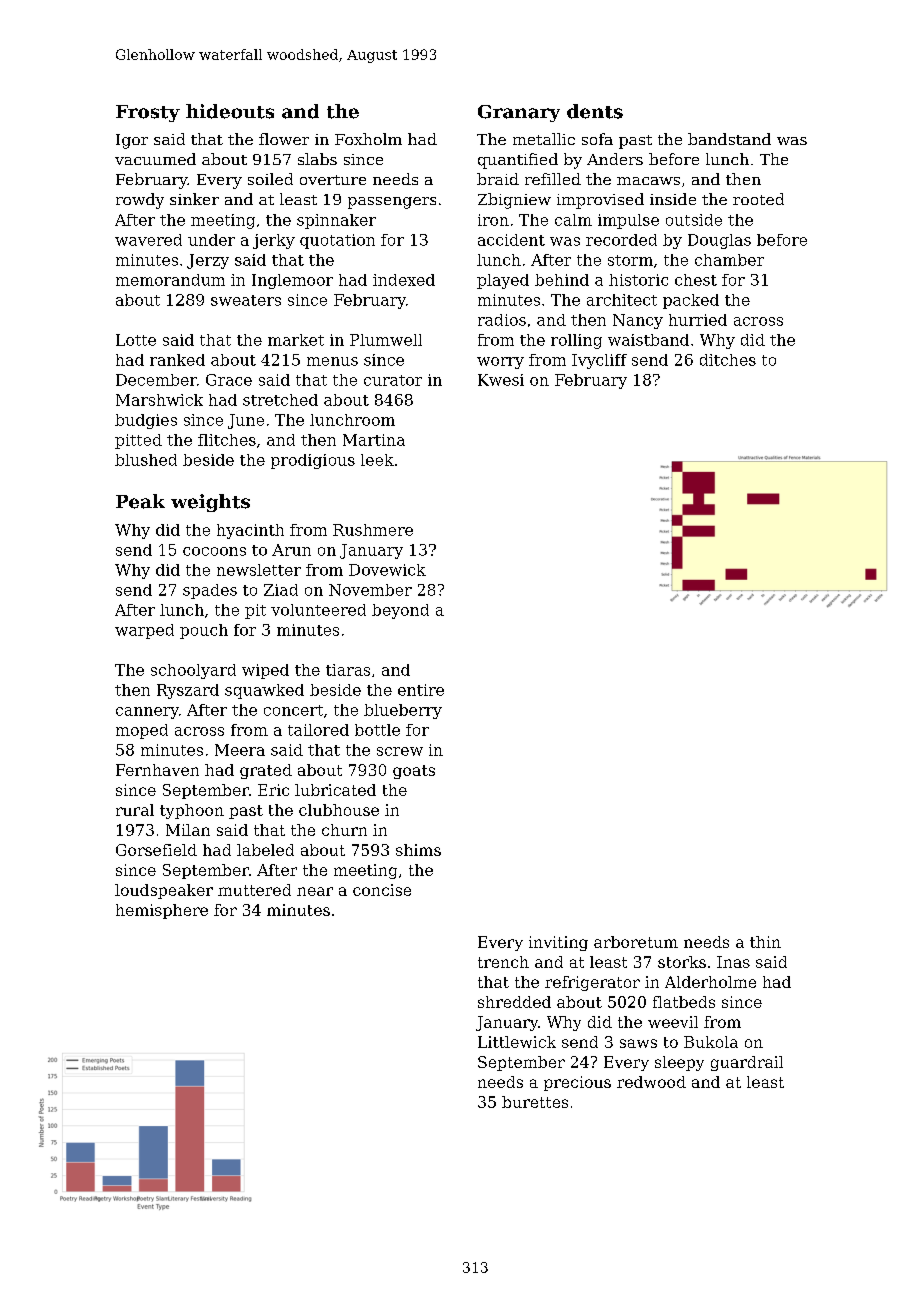 This document has width=924, height=1314. Describe the element at coordinates (729, 139) in the document. I see `bandstand` at that location.
